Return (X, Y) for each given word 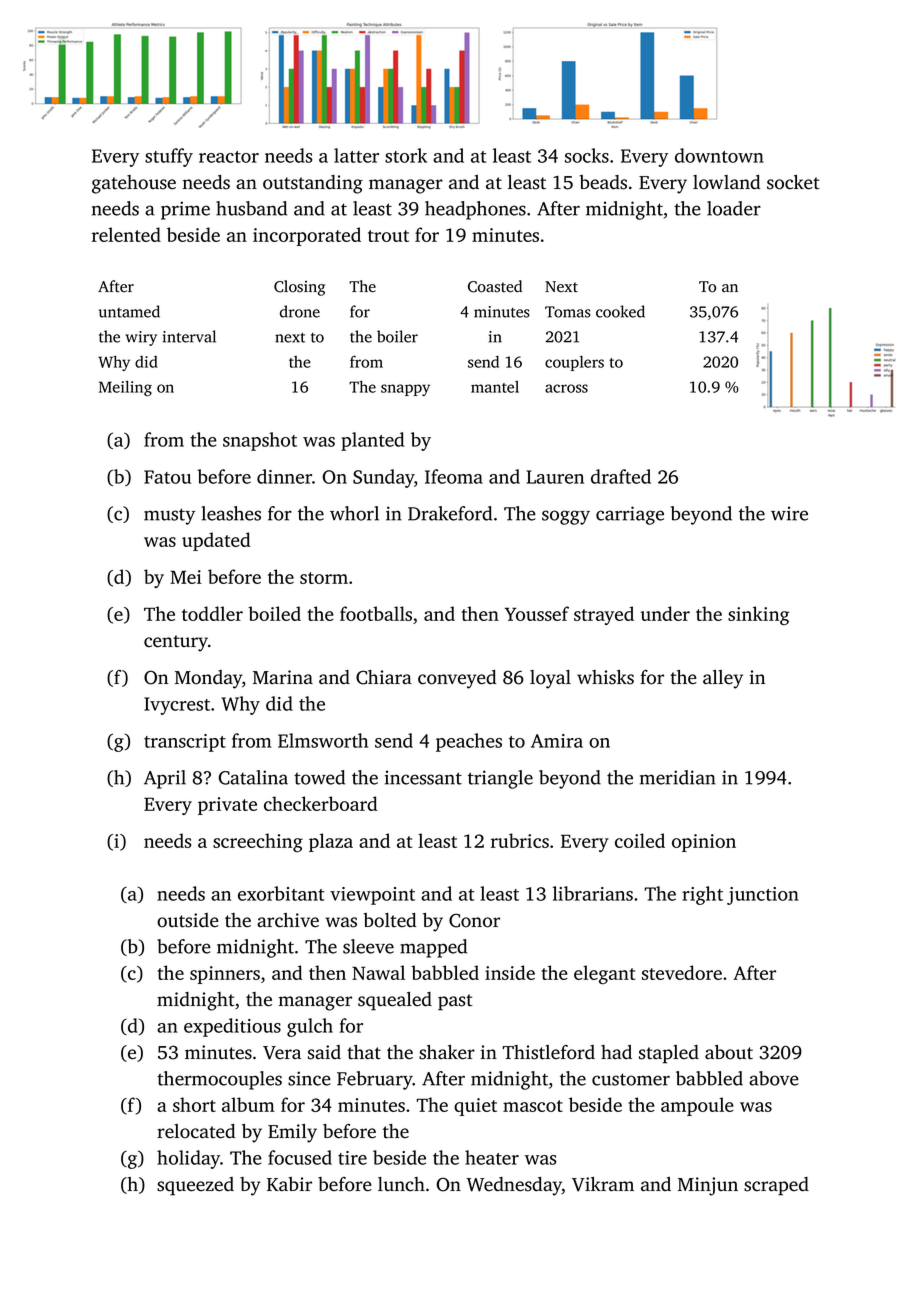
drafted (621, 476)
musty (169, 516)
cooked (620, 311)
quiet (475, 1107)
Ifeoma (454, 476)
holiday (188, 1159)
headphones (475, 210)
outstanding (313, 184)
